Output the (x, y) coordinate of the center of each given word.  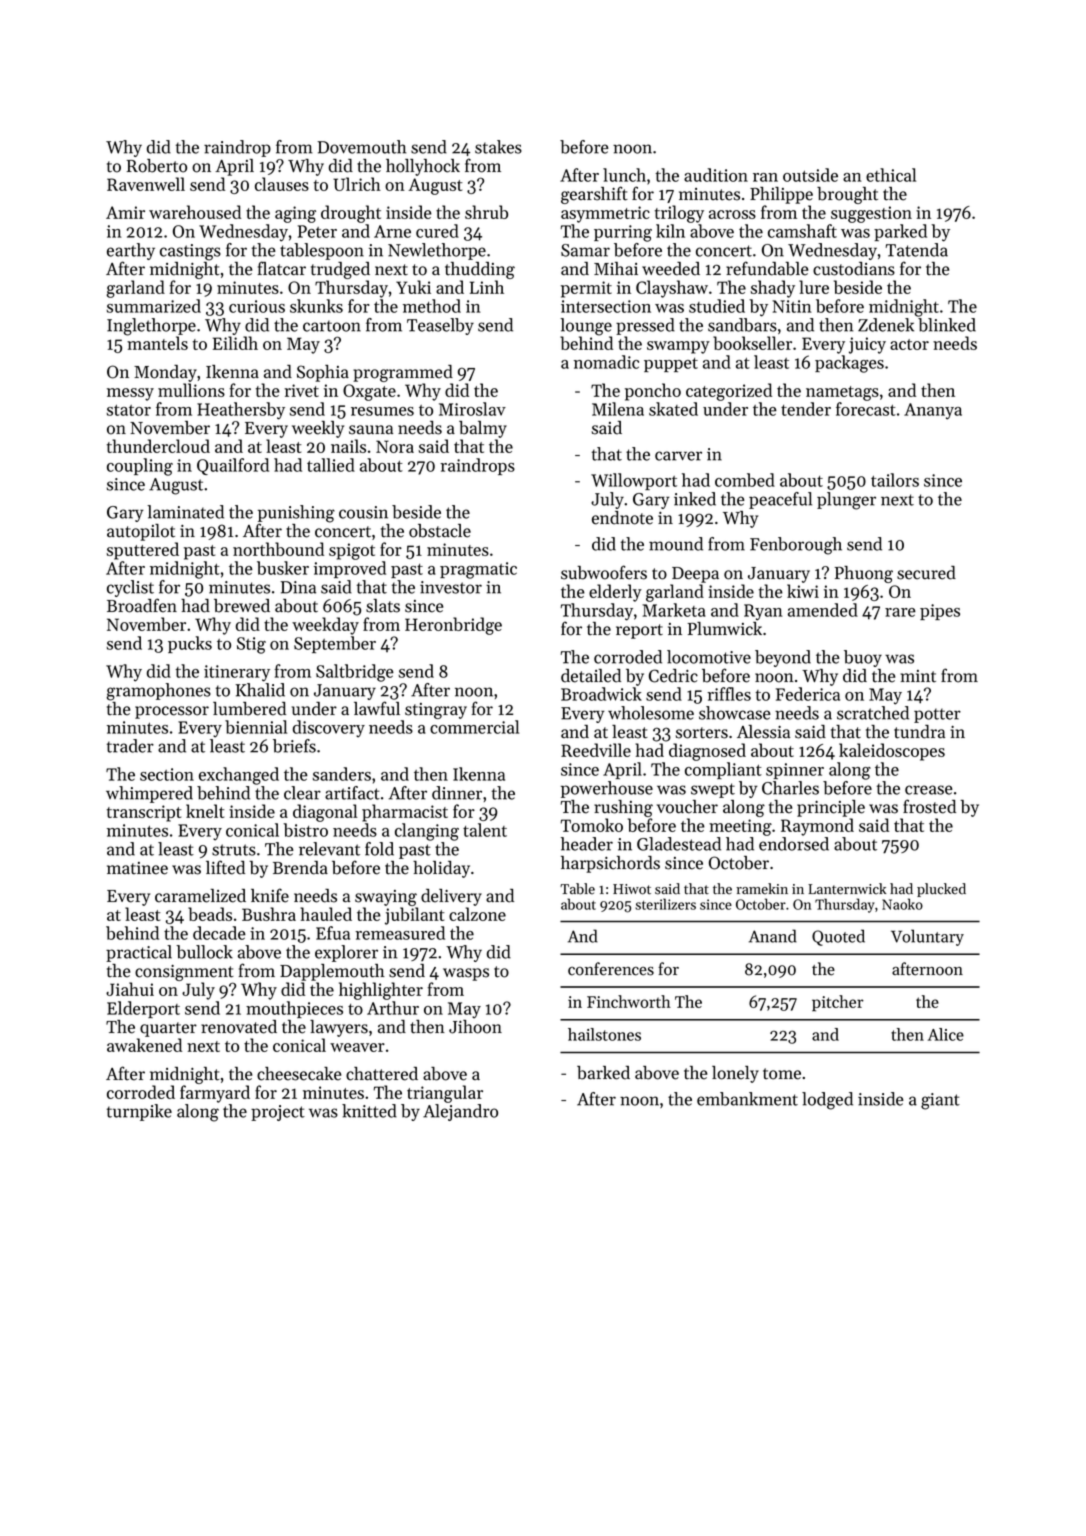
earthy (131, 251)
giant (940, 1101)
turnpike (139, 1112)
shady (772, 289)
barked (603, 1073)
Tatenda (917, 250)
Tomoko (592, 825)
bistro (305, 830)
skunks (316, 306)
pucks (190, 644)
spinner (795, 771)
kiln (670, 231)
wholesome (651, 713)
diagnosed (707, 752)
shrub (486, 212)
